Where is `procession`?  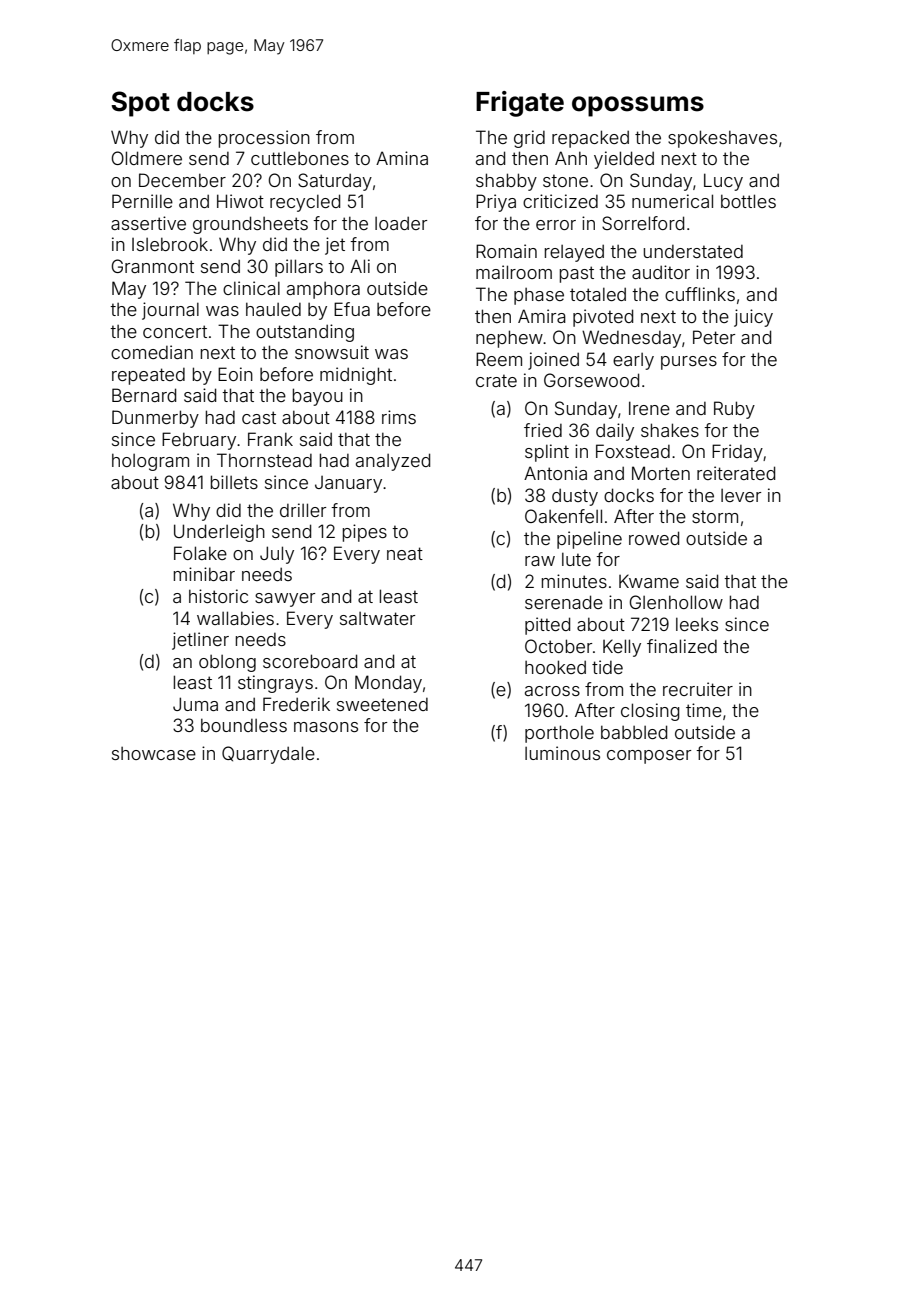 procession is located at coordinates (264, 139).
